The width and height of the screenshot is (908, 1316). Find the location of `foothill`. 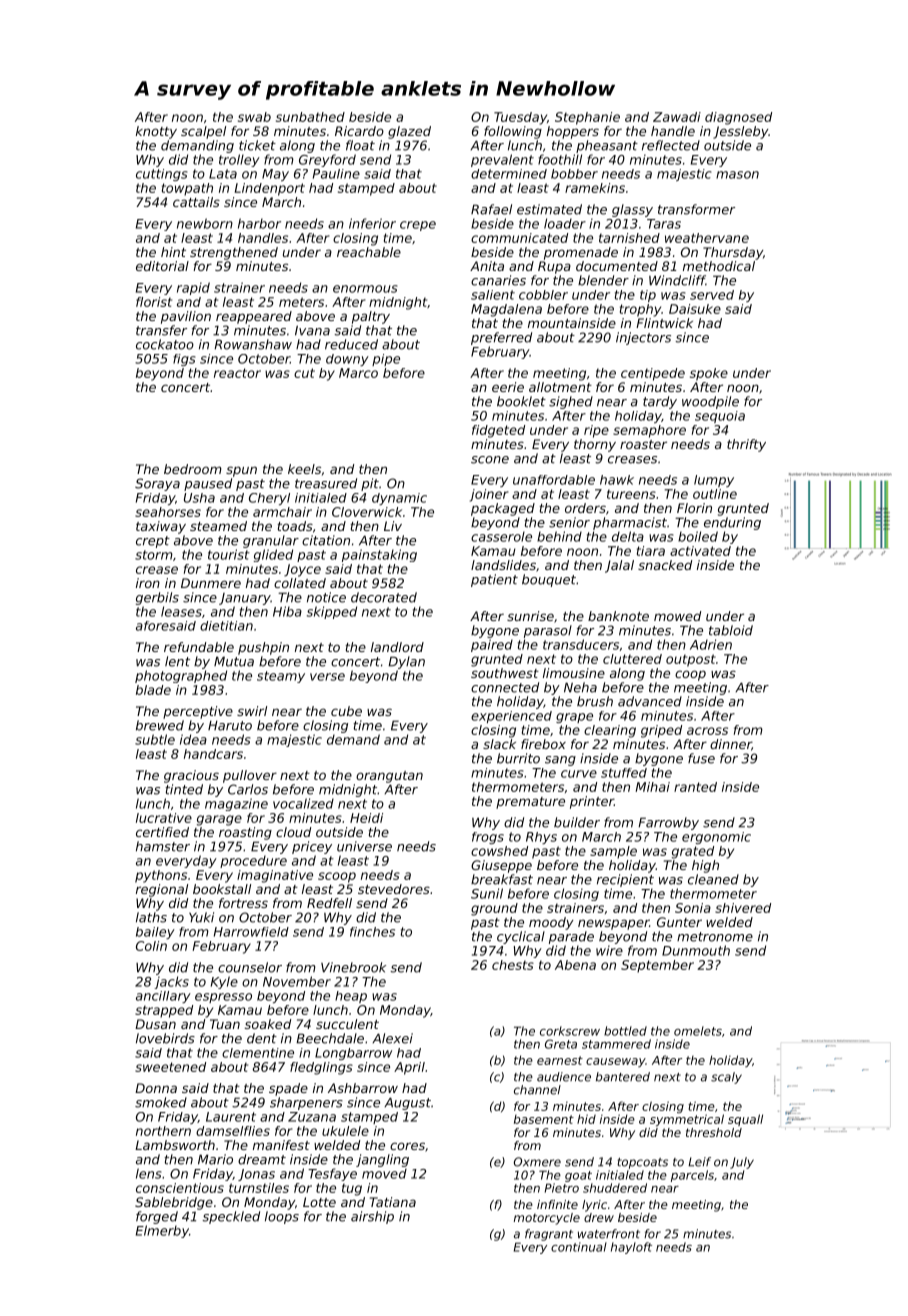

foothill is located at coordinates (560, 159).
